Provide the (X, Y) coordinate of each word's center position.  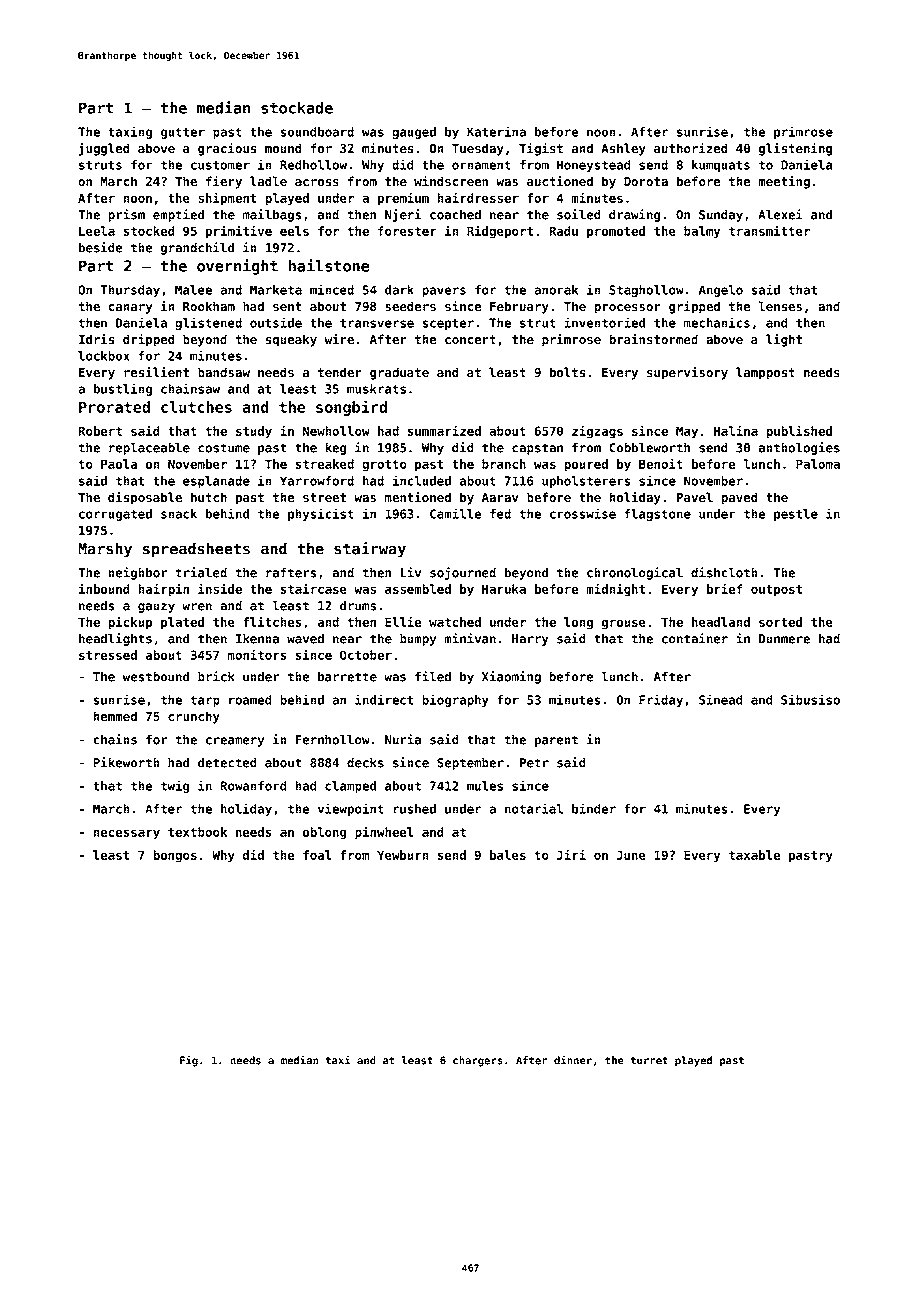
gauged (414, 133)
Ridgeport (500, 232)
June (631, 855)
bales (508, 855)
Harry (530, 640)
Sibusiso (810, 699)
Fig (189, 1061)
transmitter (769, 231)
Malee (193, 290)
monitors (257, 655)
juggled (104, 149)
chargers (478, 1061)
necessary (126, 834)
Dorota (646, 181)
